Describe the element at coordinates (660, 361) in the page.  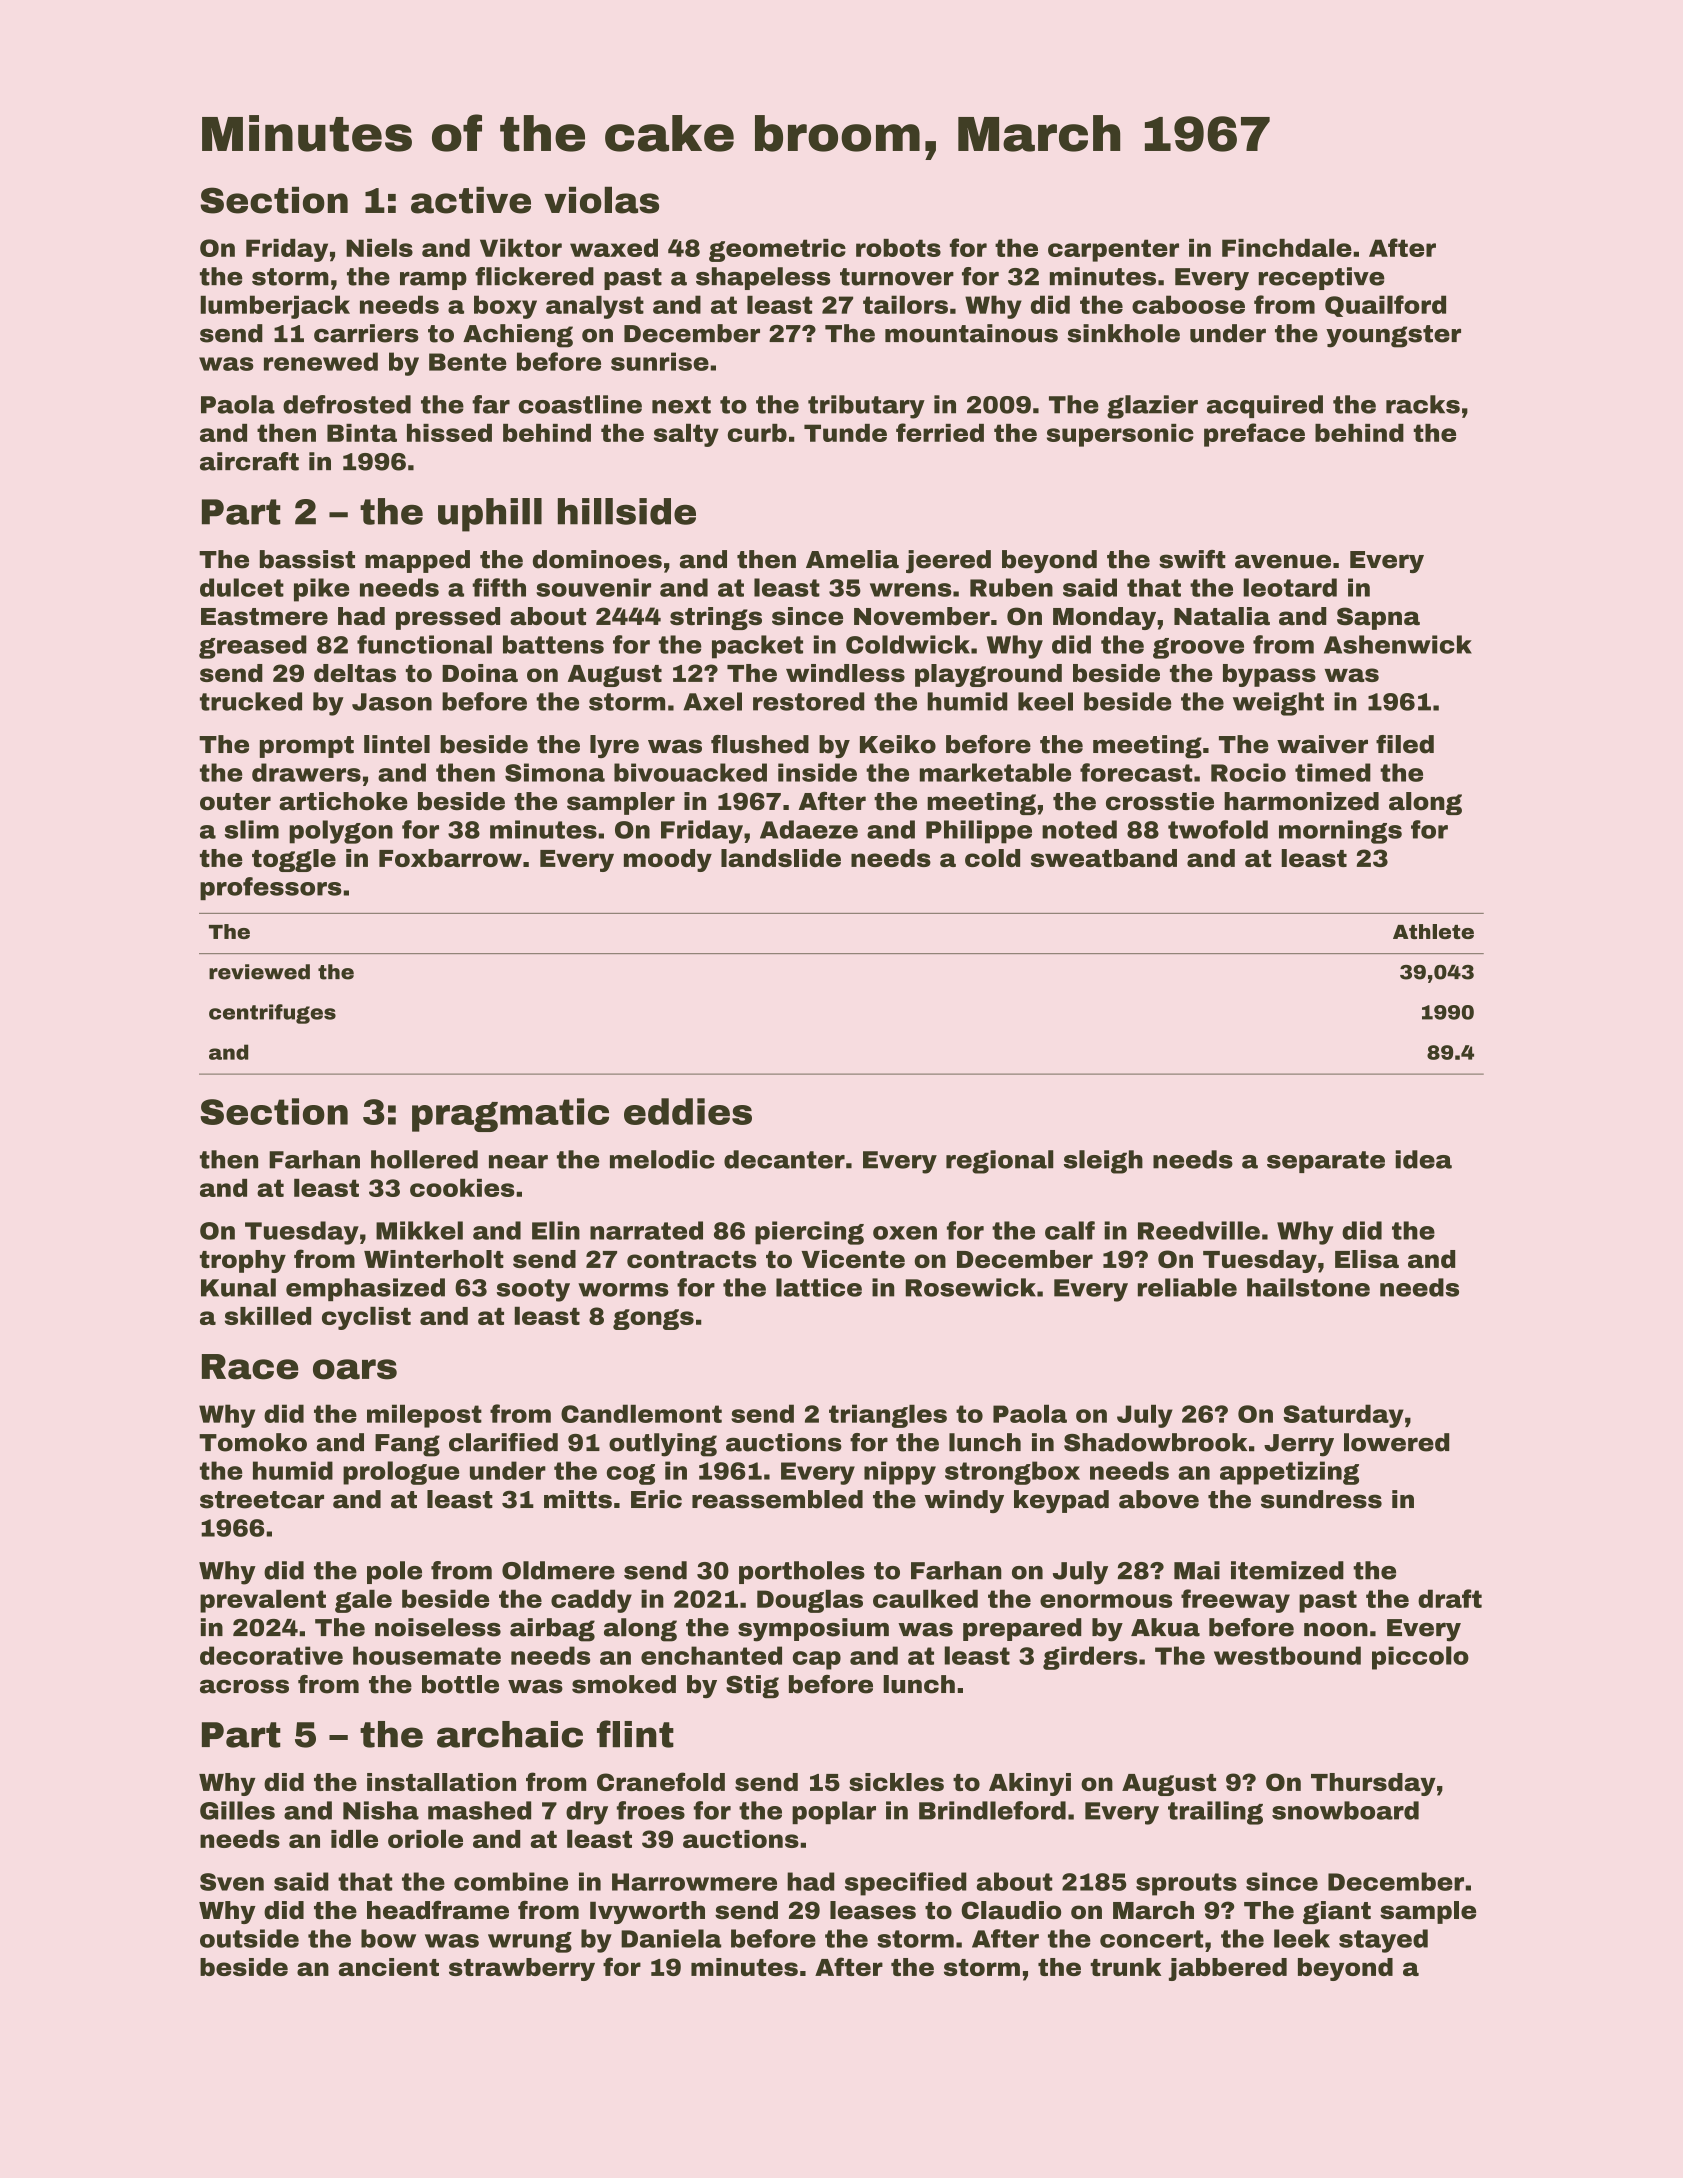
I see `sunrise` at that location.
